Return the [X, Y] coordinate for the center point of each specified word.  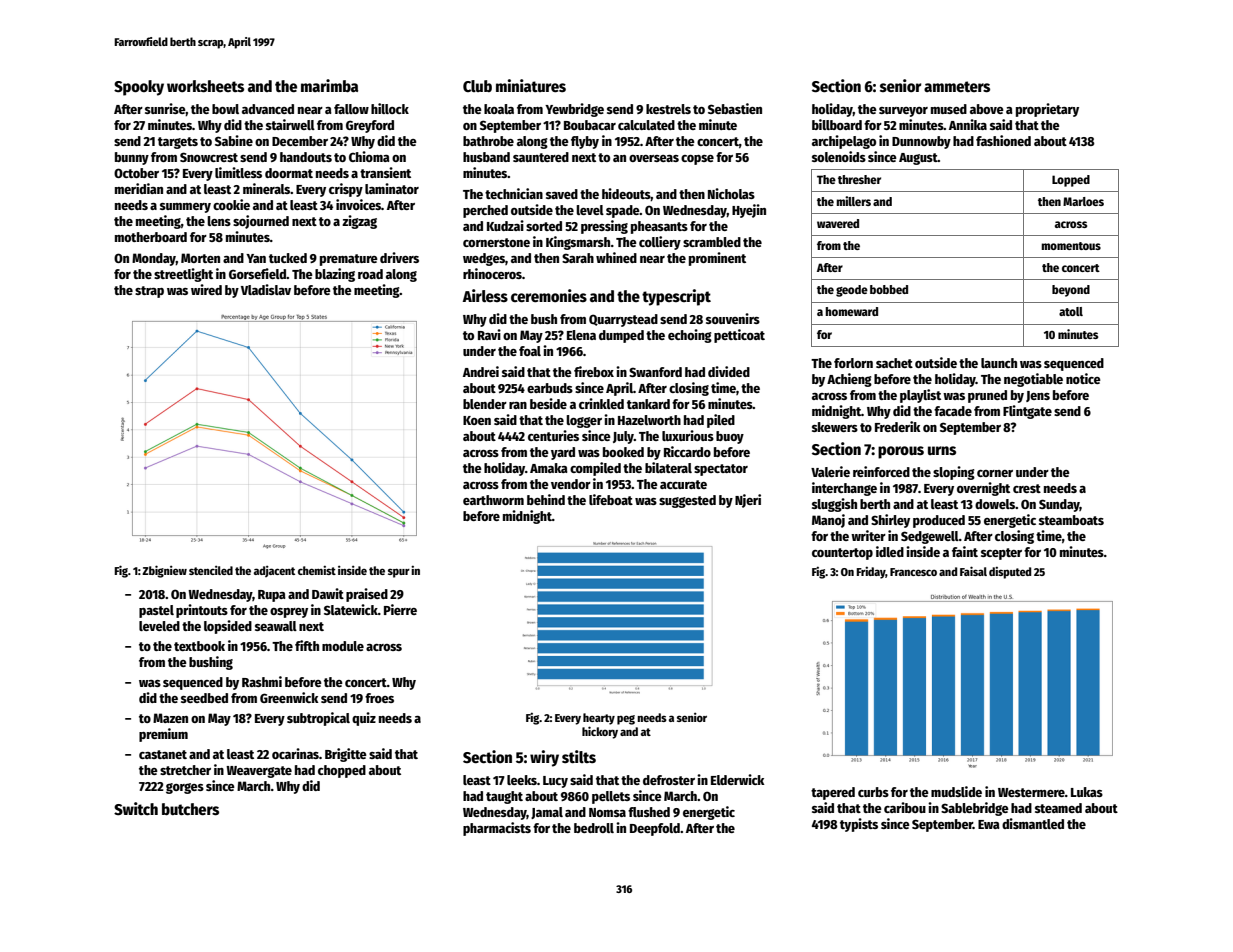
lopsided [228, 627]
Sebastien [735, 108]
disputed [1010, 572]
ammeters [957, 87]
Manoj [828, 521]
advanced [268, 109]
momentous [1071, 246]
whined [616, 257]
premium [163, 735]
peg [626, 720]
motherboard [151, 237]
